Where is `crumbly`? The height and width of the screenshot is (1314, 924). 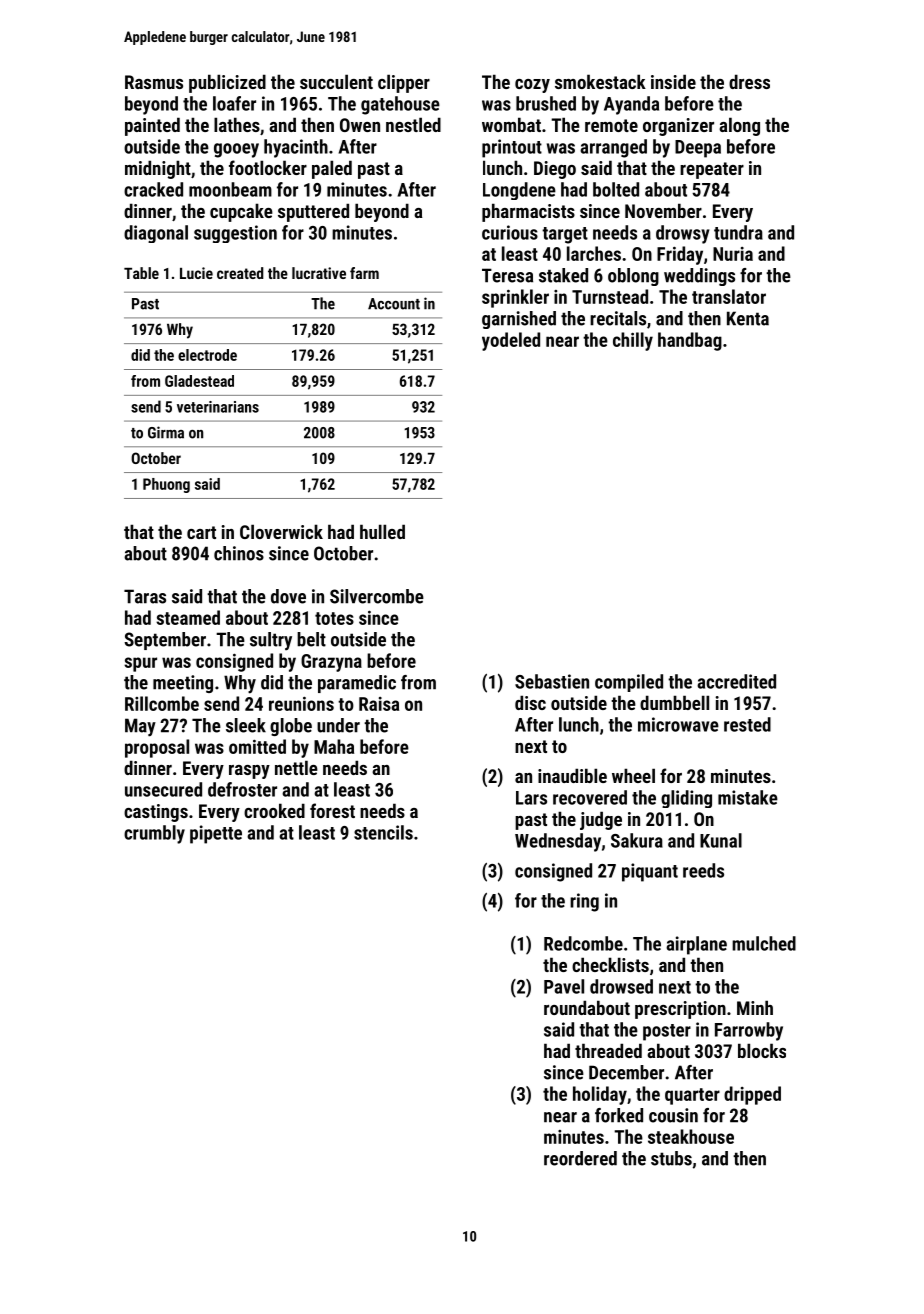 crumbly is located at coordinates (154, 834).
